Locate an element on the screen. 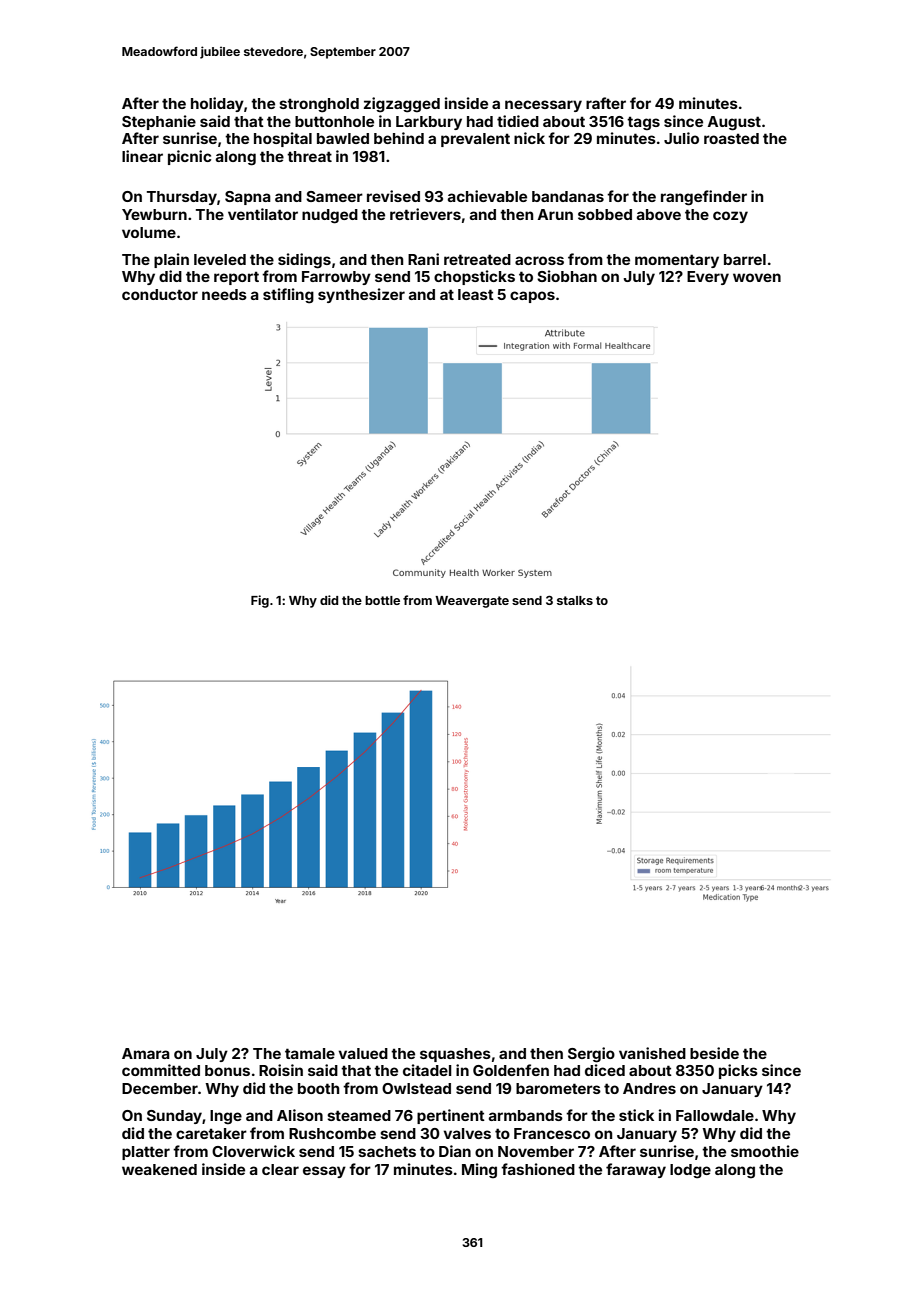 This screenshot has height=1308, width=924. platter is located at coordinates (146, 1153).
